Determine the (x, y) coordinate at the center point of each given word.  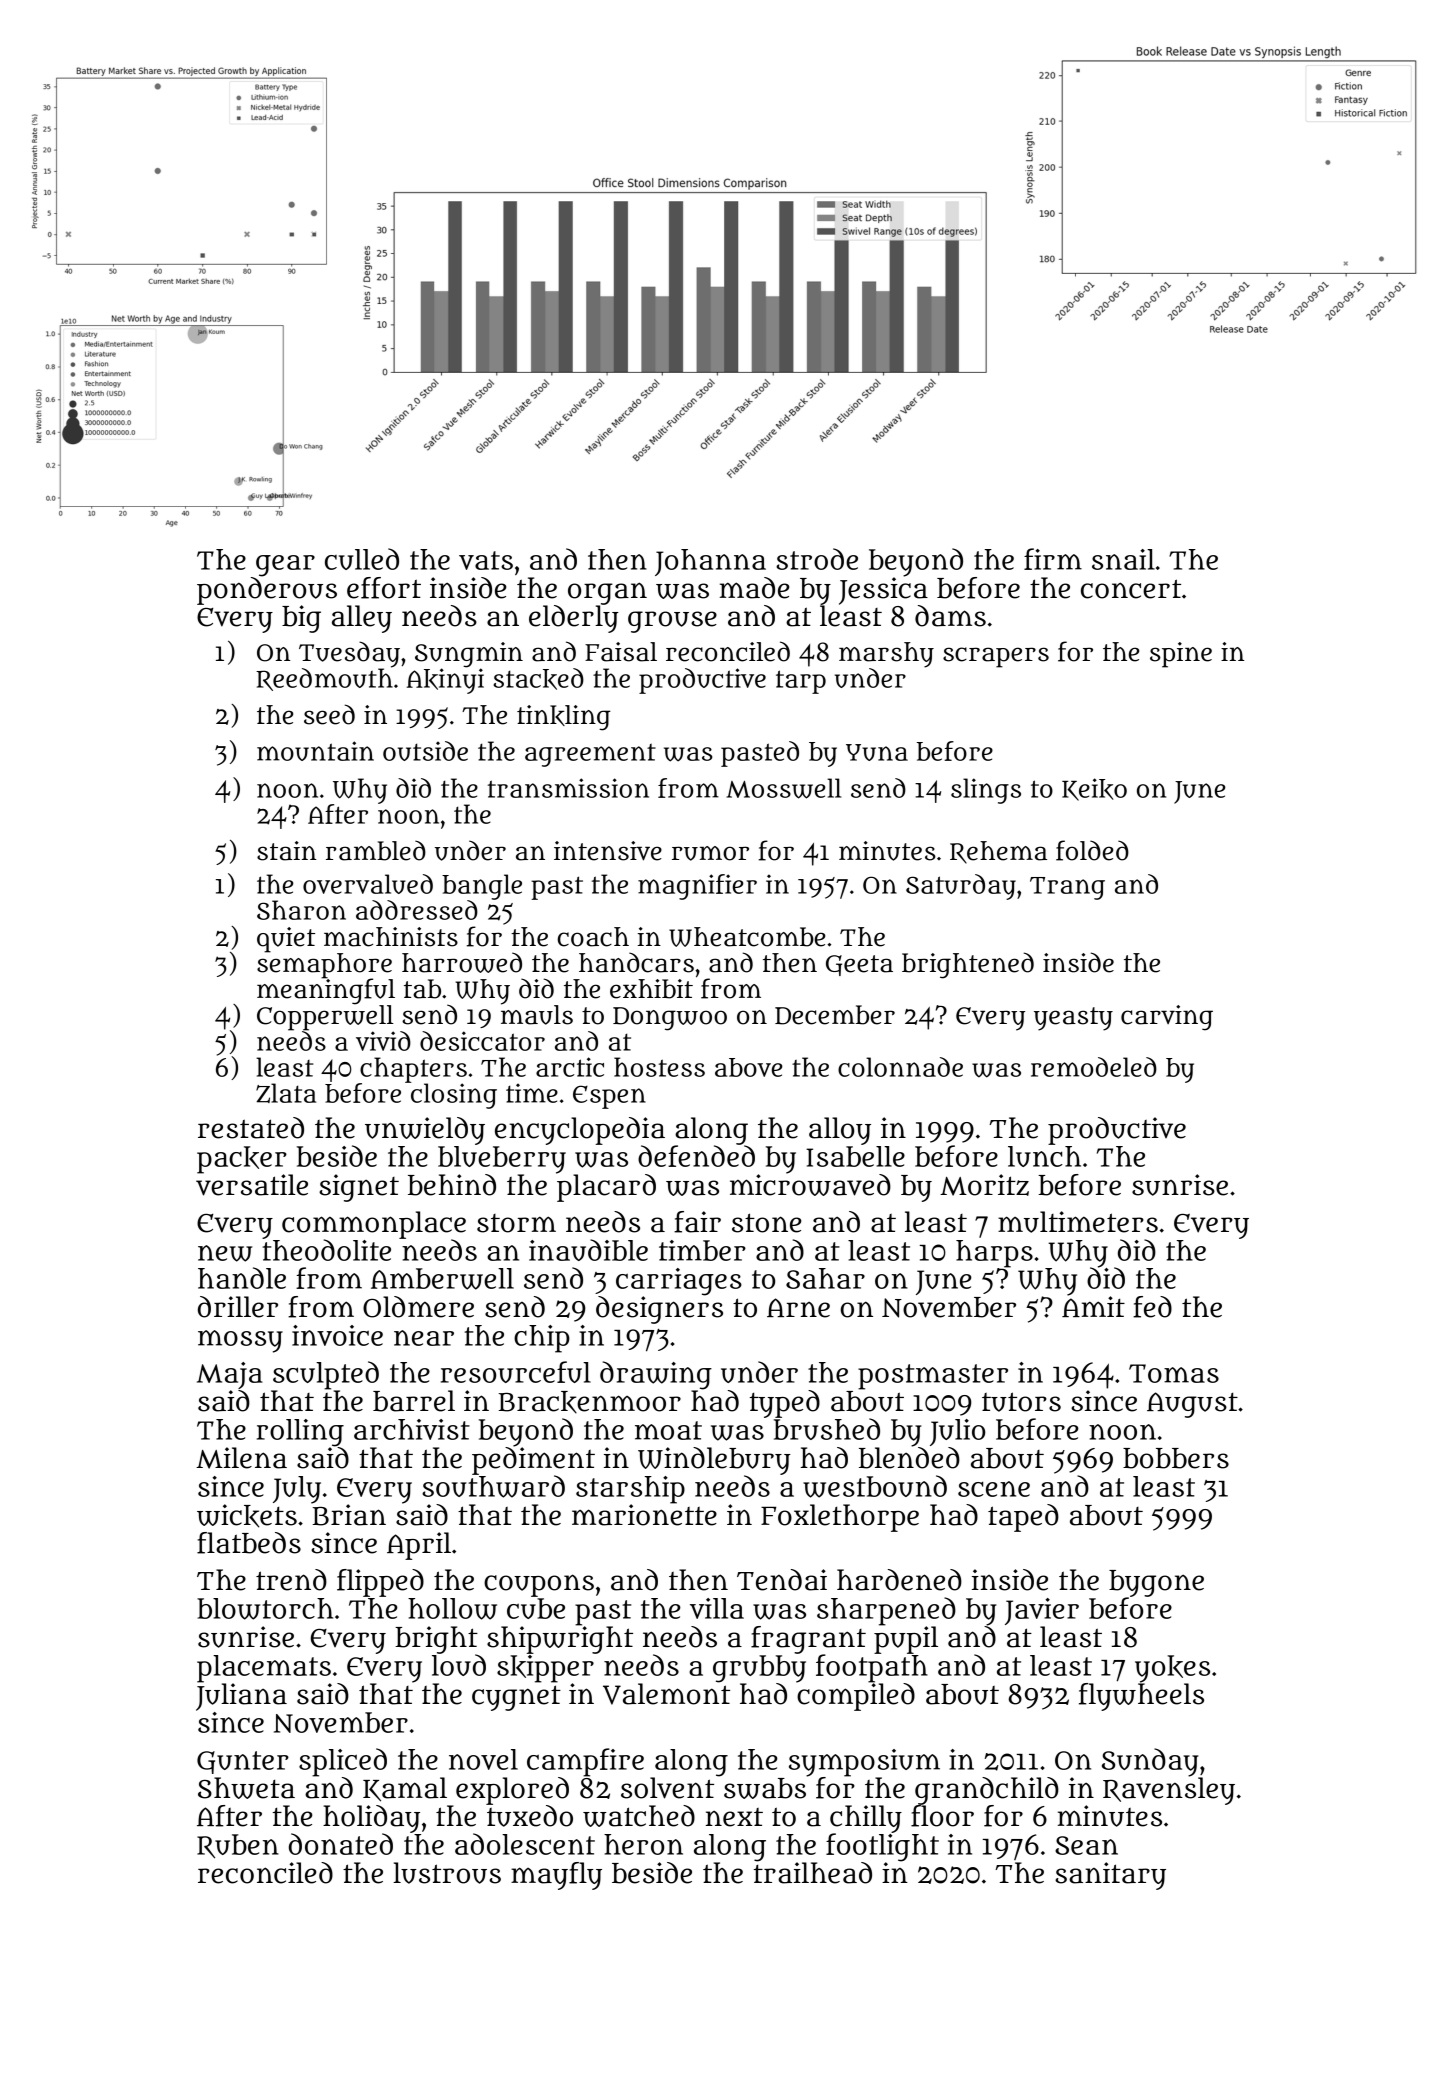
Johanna (710, 562)
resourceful (516, 1372)
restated (251, 1128)
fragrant (808, 1640)
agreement (590, 755)
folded (1092, 850)
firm (1053, 559)
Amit (1093, 1306)
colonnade (900, 1067)
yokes (1172, 1669)
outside (425, 751)
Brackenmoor (590, 1402)
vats (486, 560)
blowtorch (265, 1609)
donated (341, 1844)
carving (1167, 1018)
